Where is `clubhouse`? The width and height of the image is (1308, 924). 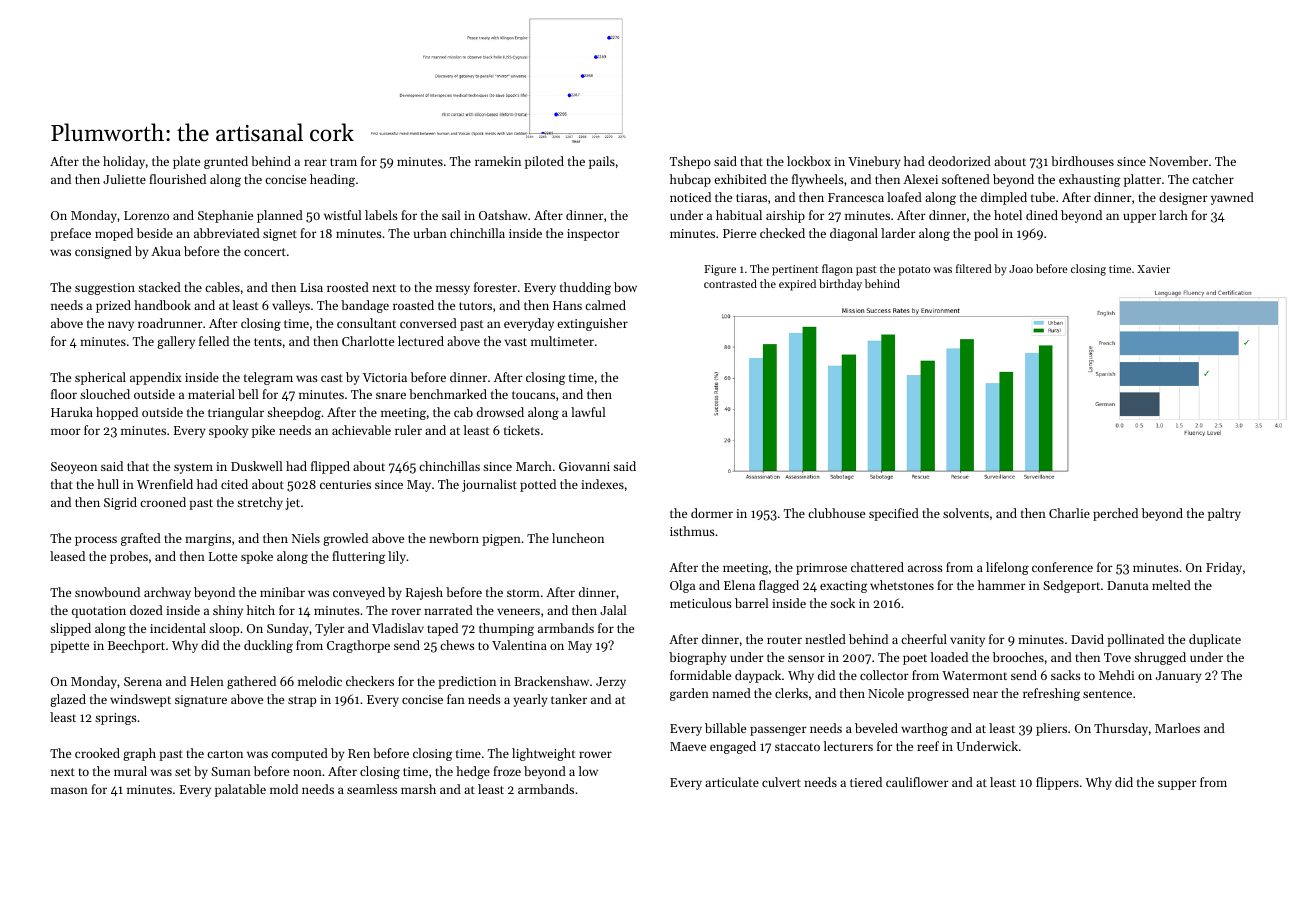
clubhouse is located at coordinates (836, 513).
